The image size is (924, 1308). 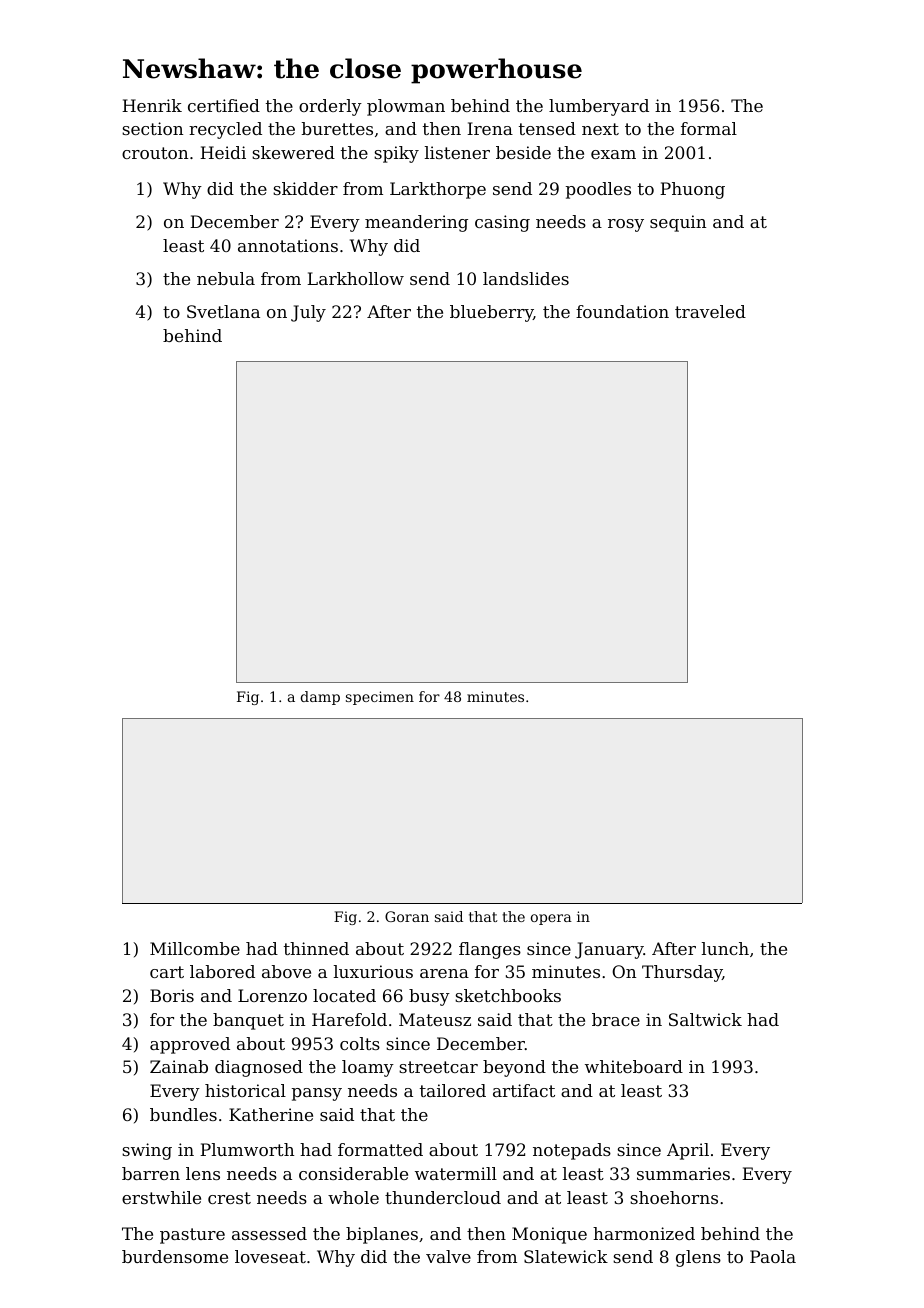 I want to click on Heidi, so click(x=223, y=152).
